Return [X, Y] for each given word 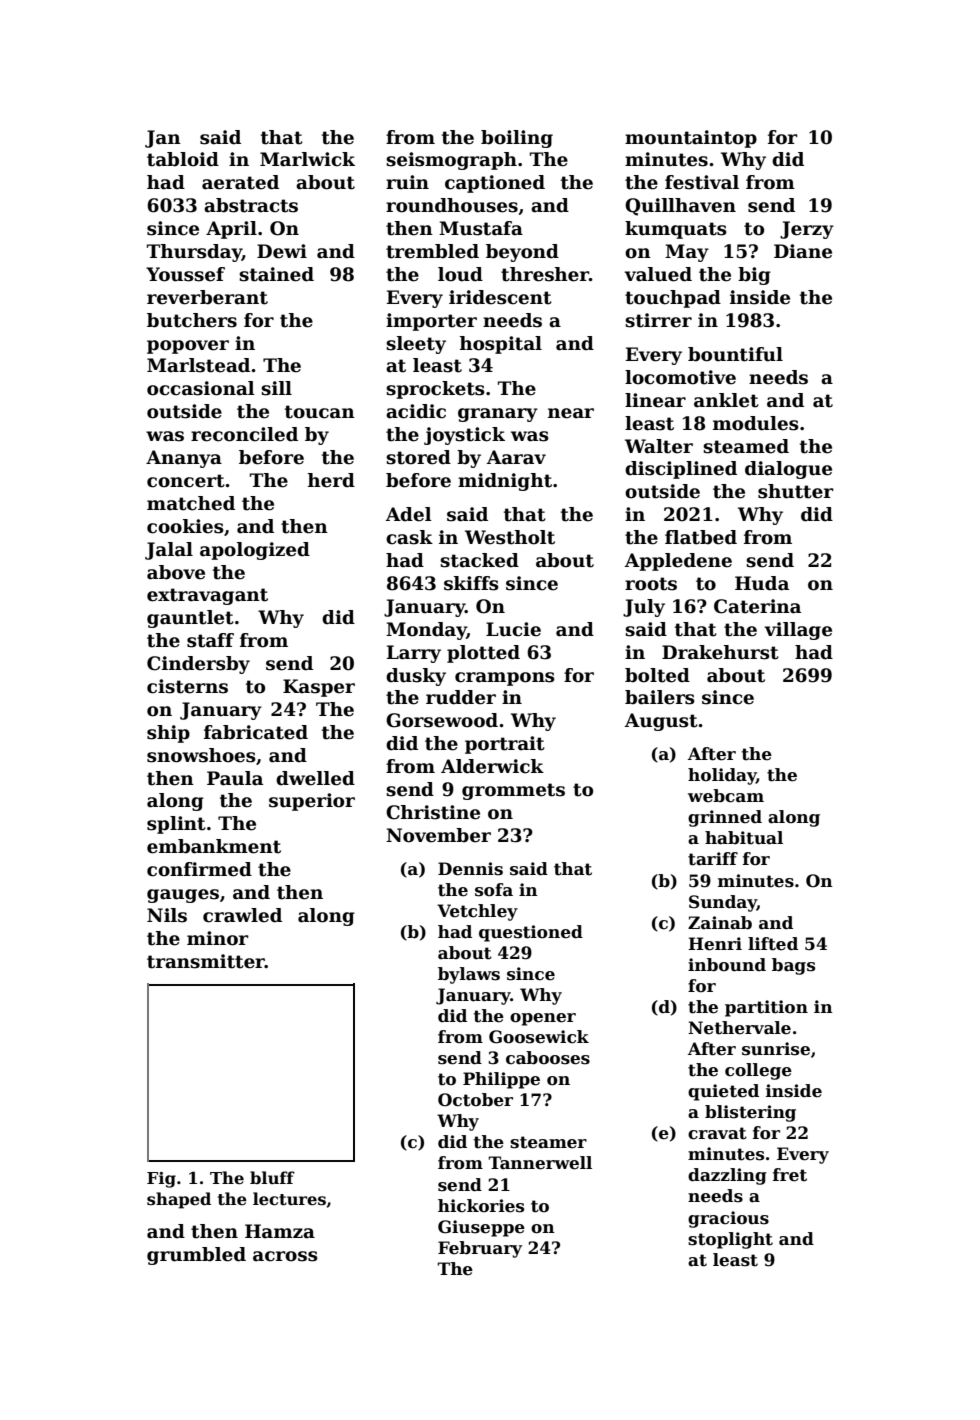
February [480, 1249]
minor [218, 938]
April [231, 230]
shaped [179, 1200]
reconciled [244, 434]
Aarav [516, 457]
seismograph [451, 161]
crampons [505, 679]
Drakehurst [720, 652]
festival [702, 182]
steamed [746, 446]
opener [543, 1019]
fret [790, 1175]
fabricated [256, 732]
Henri [715, 944]
